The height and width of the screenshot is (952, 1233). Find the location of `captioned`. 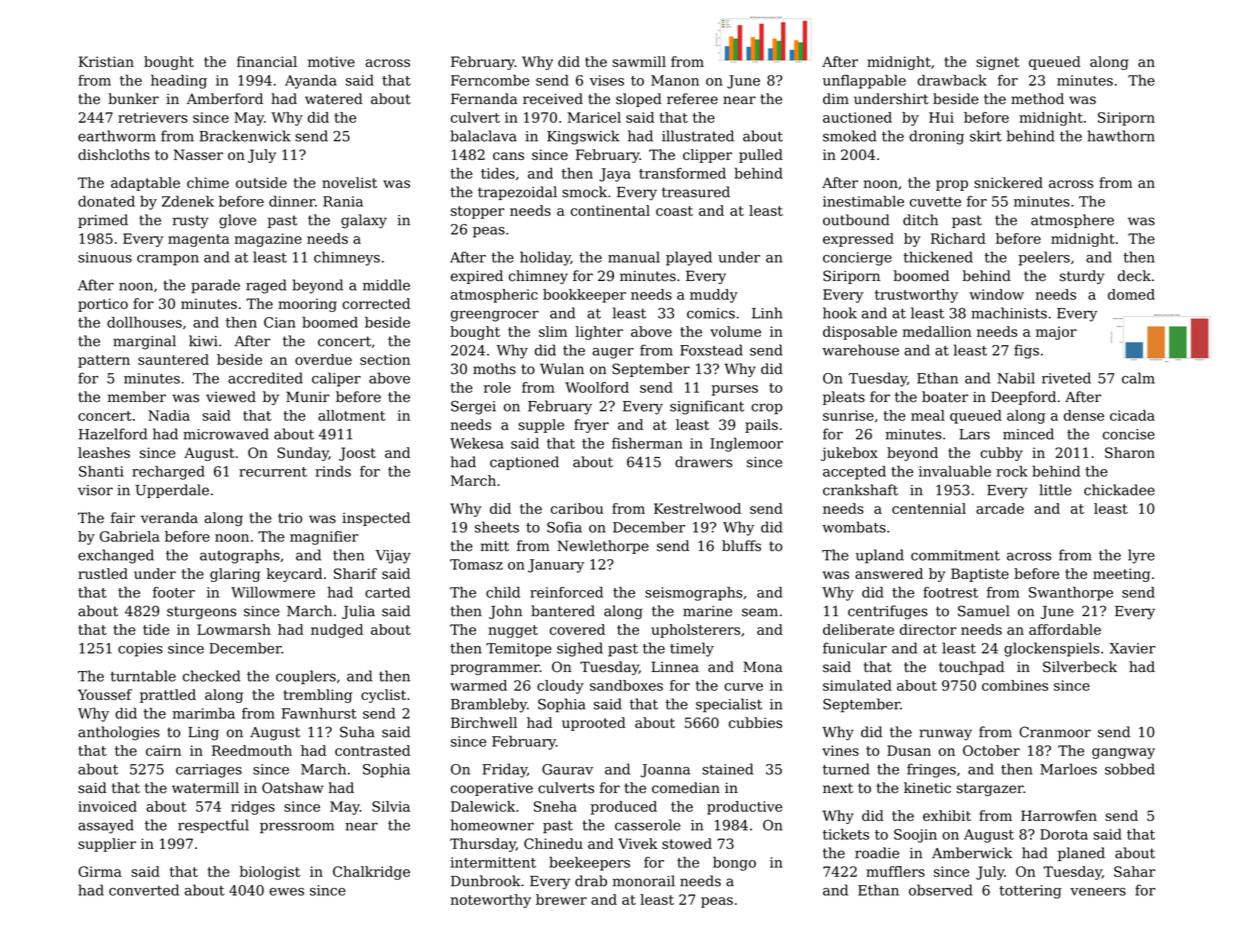

captioned is located at coordinates (524, 463).
